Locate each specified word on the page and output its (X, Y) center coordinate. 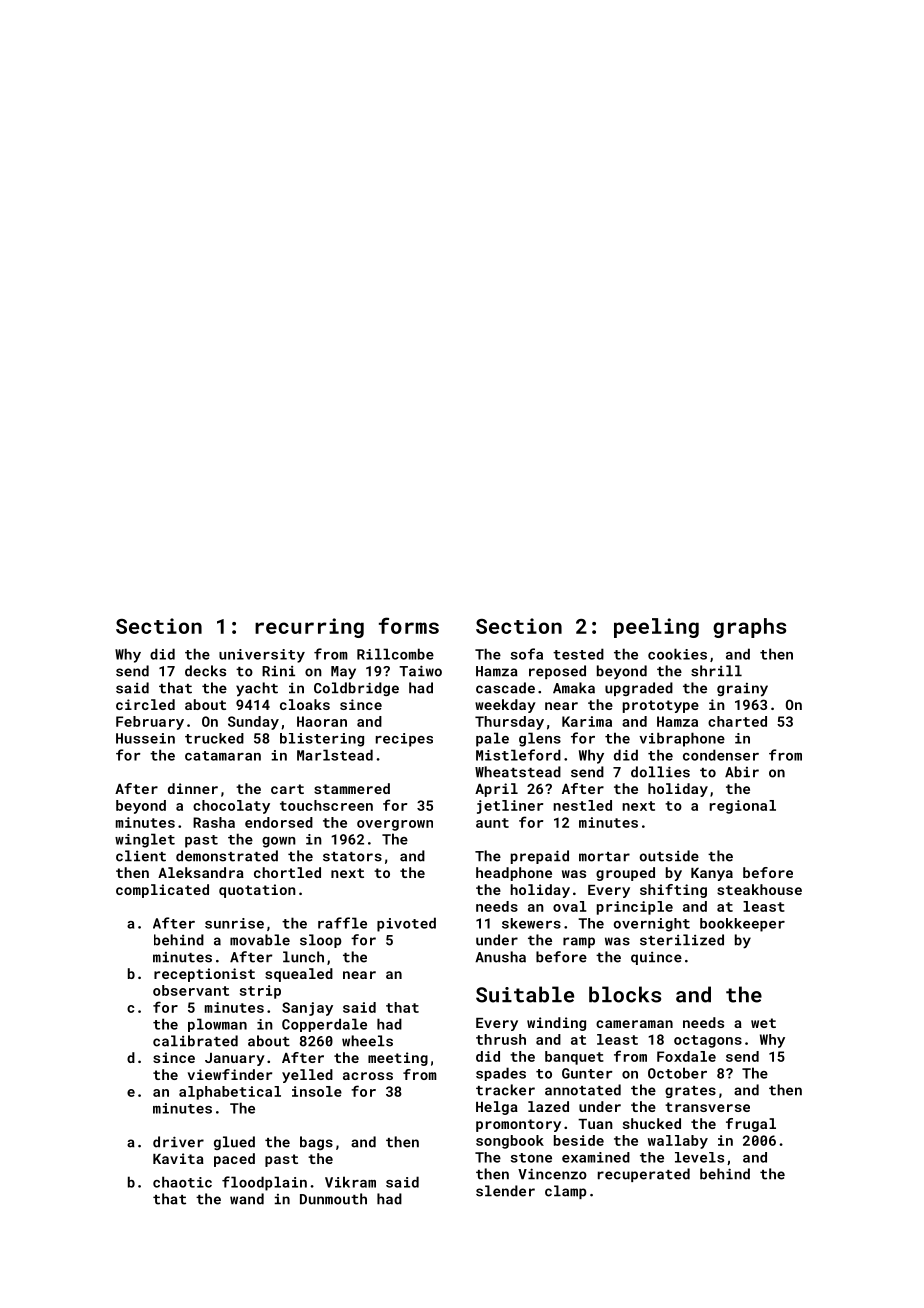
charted (737, 721)
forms (409, 625)
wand (247, 1199)
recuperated (644, 1175)
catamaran (223, 756)
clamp (566, 1192)
